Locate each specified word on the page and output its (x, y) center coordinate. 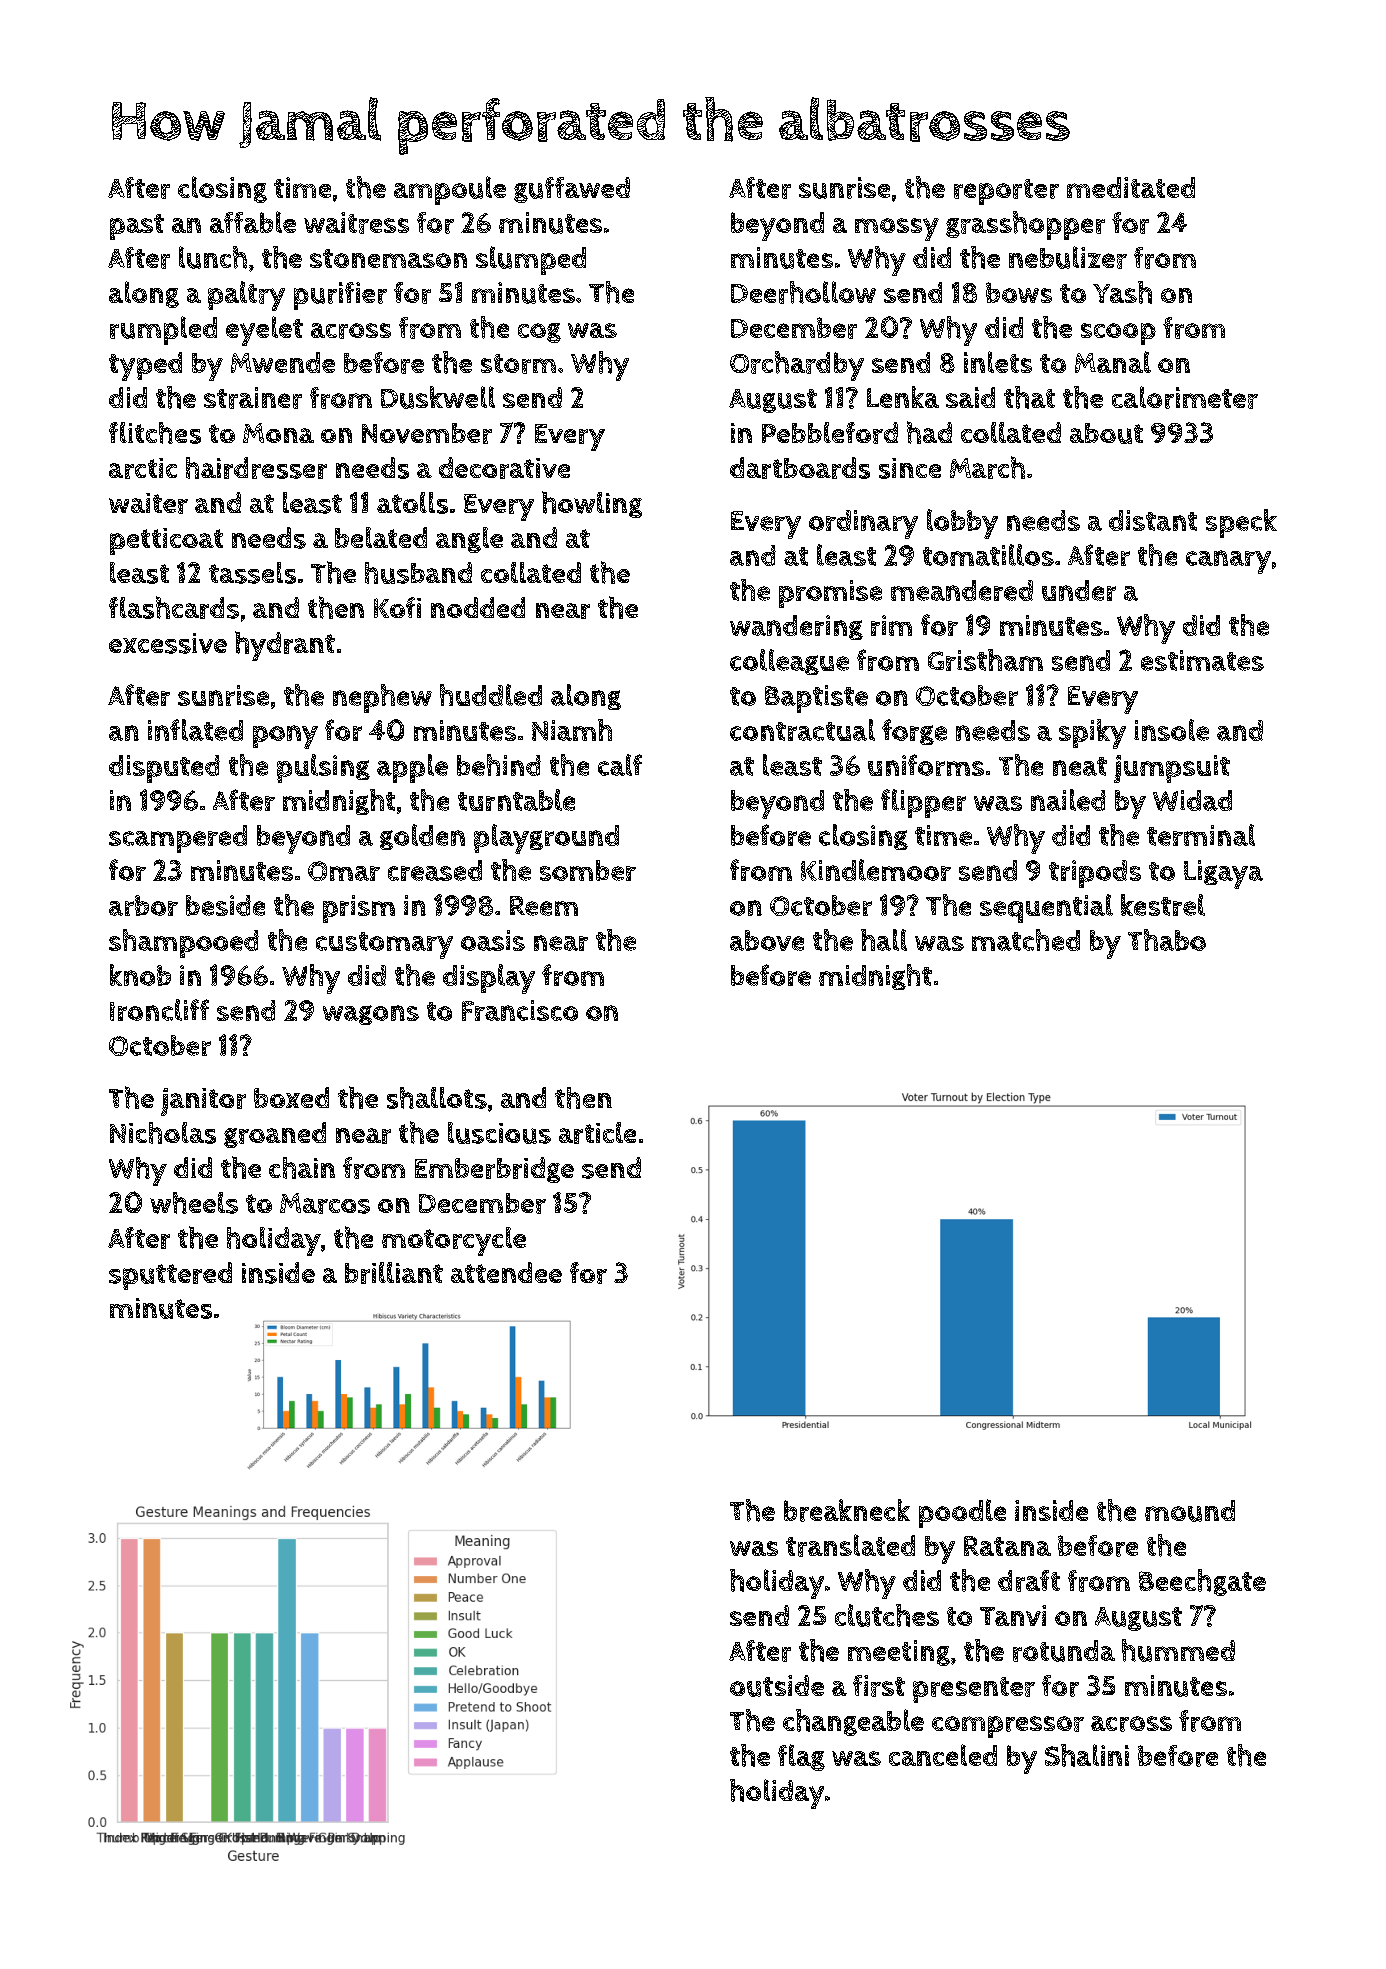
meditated (1131, 187)
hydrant (285, 646)
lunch (213, 257)
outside (777, 1686)
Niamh (572, 730)
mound (1190, 1511)
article (597, 1133)
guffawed (572, 190)
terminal (1201, 835)
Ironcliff (159, 1010)
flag (801, 1757)
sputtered (170, 1276)
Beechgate (1202, 1582)
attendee (506, 1272)
